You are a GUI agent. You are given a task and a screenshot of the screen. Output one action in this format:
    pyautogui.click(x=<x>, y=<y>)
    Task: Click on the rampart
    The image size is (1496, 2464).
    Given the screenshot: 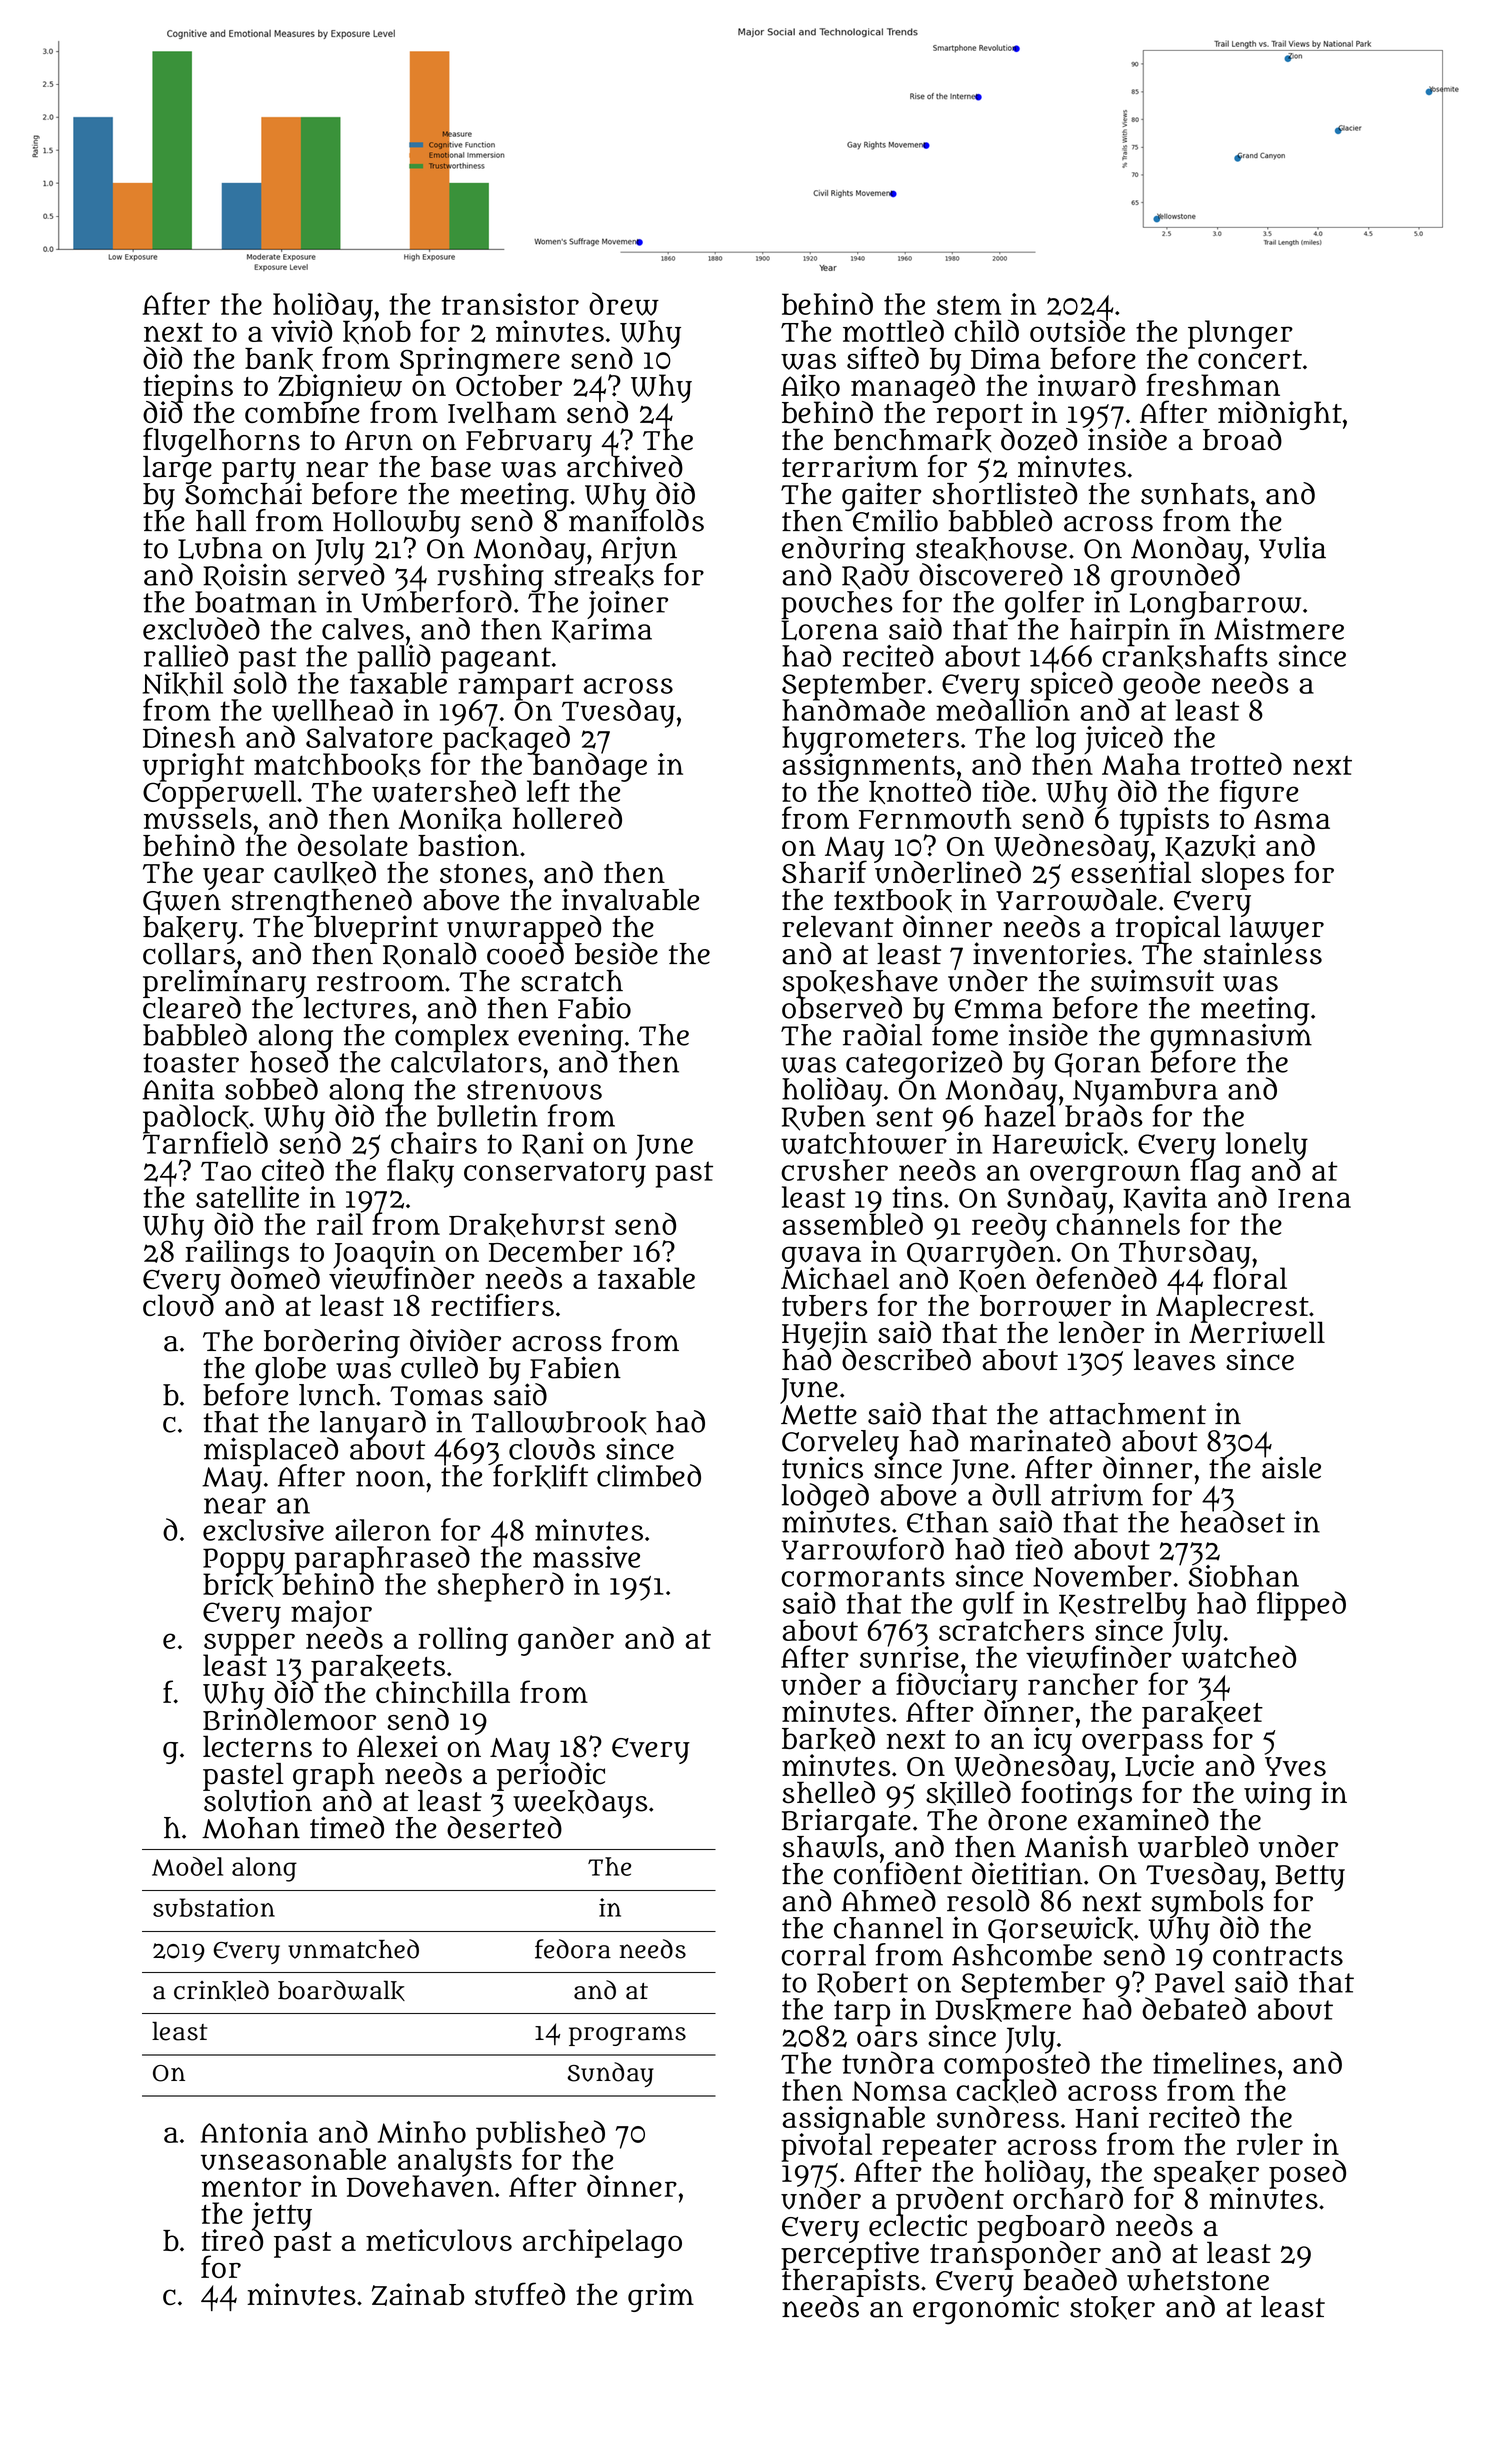 What is the action you would take?
    pyautogui.click(x=516, y=687)
